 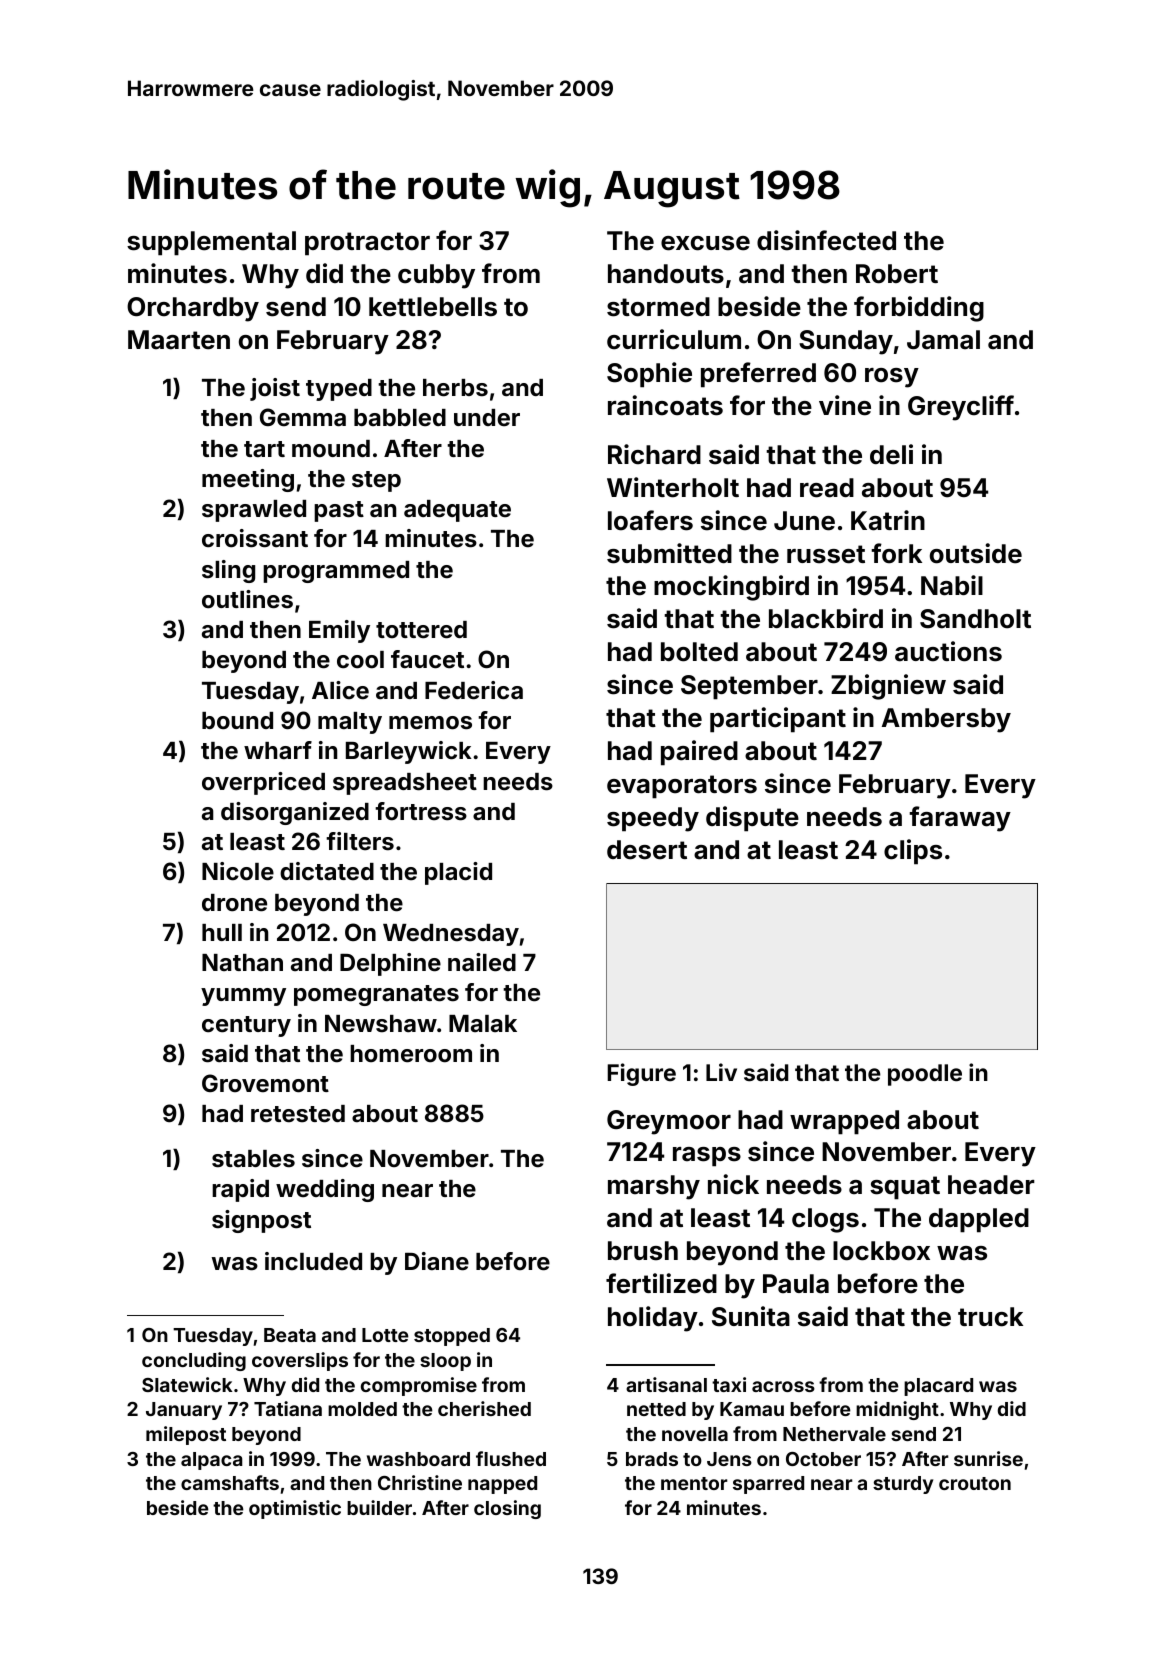 I want to click on blackbird, so click(x=826, y=618).
